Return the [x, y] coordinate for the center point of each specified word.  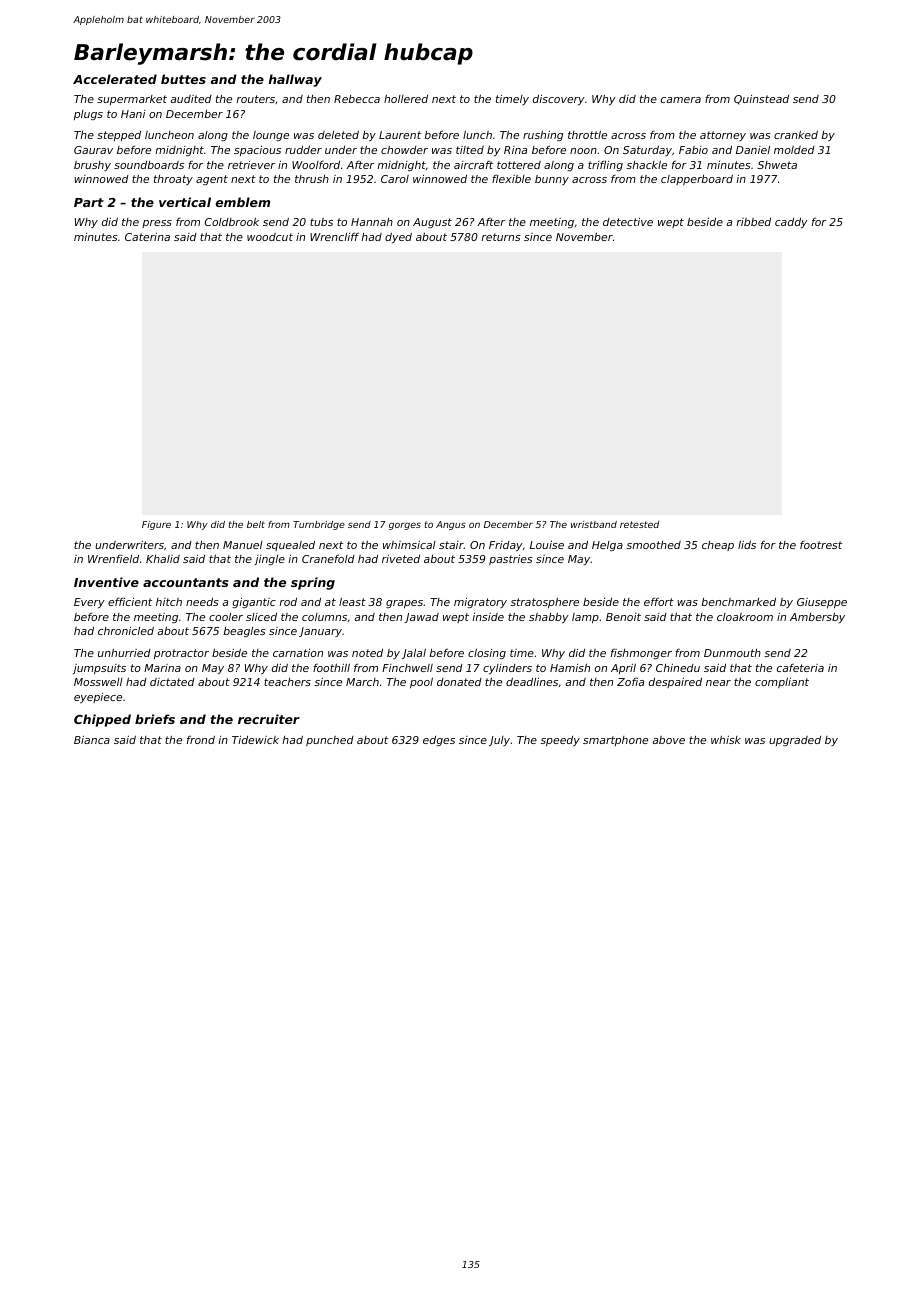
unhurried [124, 652]
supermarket [132, 100]
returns [501, 237]
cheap [718, 546]
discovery [559, 100]
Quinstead [761, 100]
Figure [156, 525]
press [157, 224]
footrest [821, 545]
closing [487, 653]
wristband [594, 524]
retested [639, 524]
